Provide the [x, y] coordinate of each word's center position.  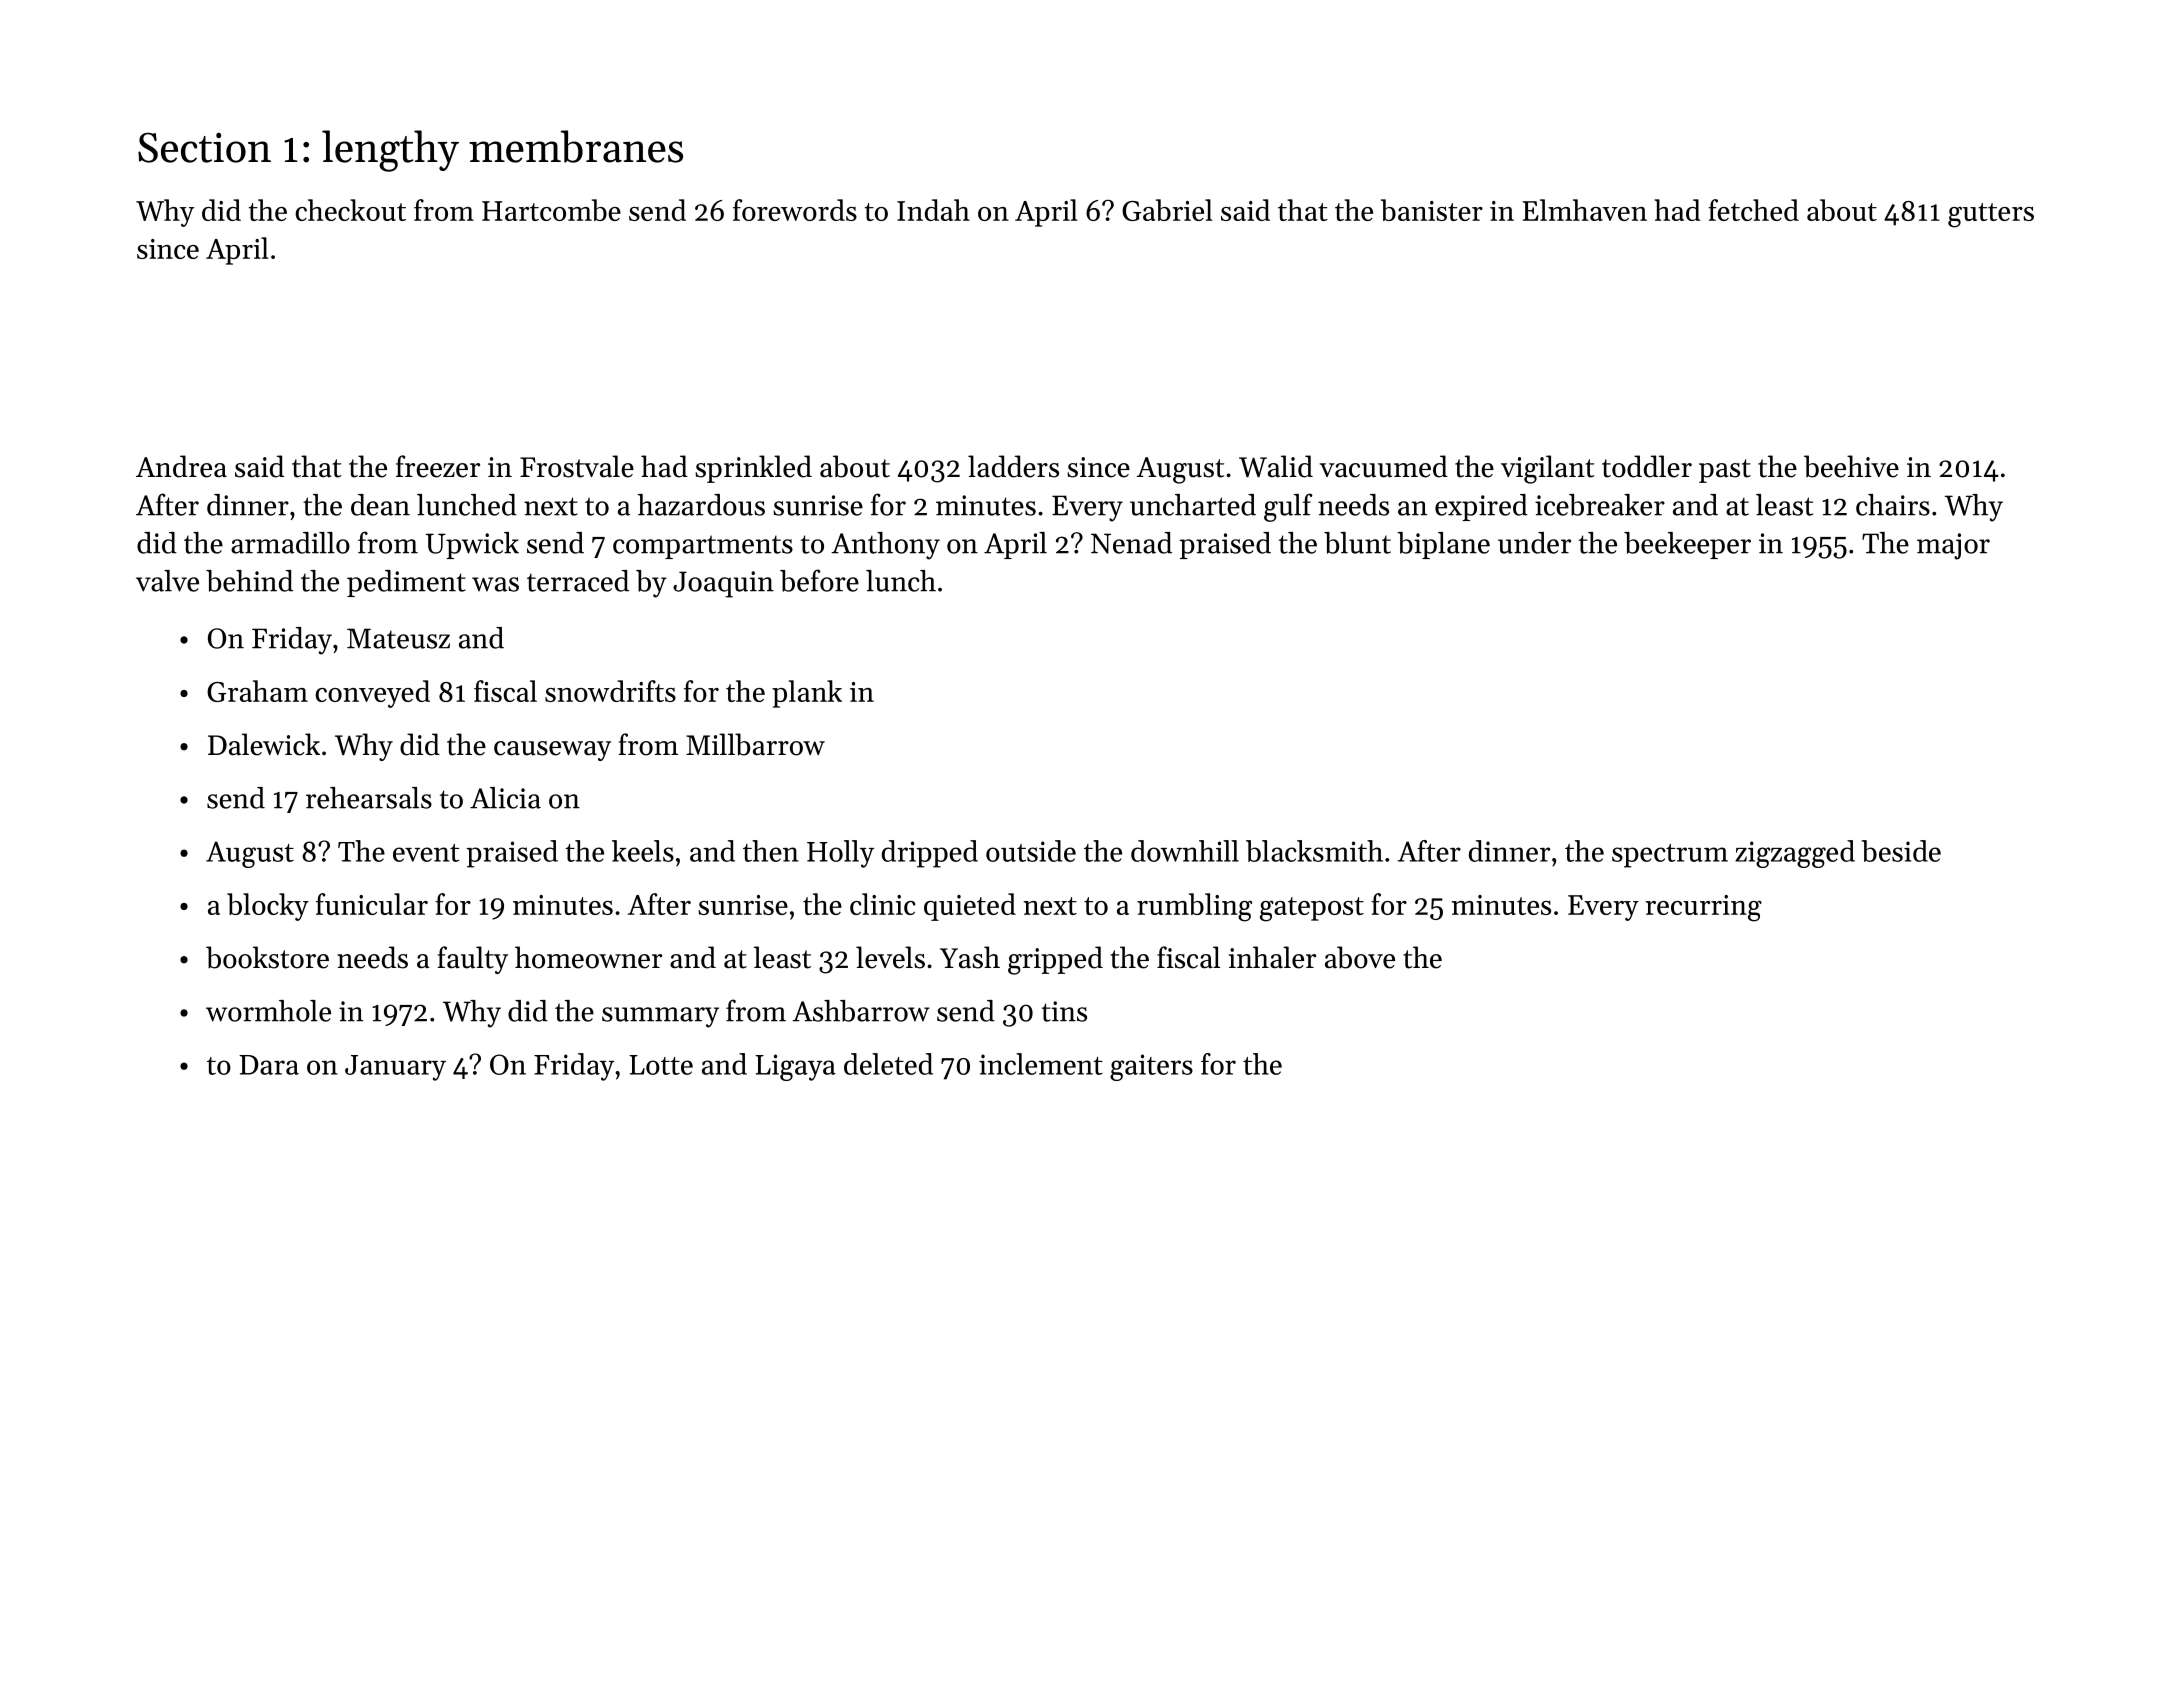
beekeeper [1687, 545]
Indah [933, 210]
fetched [1753, 210]
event [426, 853]
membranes [576, 146]
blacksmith [1314, 851]
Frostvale [577, 466]
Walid [1276, 466]
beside [1901, 851]
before [819, 580]
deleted [888, 1064]
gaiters [1151, 1067]
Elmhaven [1585, 210]
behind [249, 581]
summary [660, 1017]
